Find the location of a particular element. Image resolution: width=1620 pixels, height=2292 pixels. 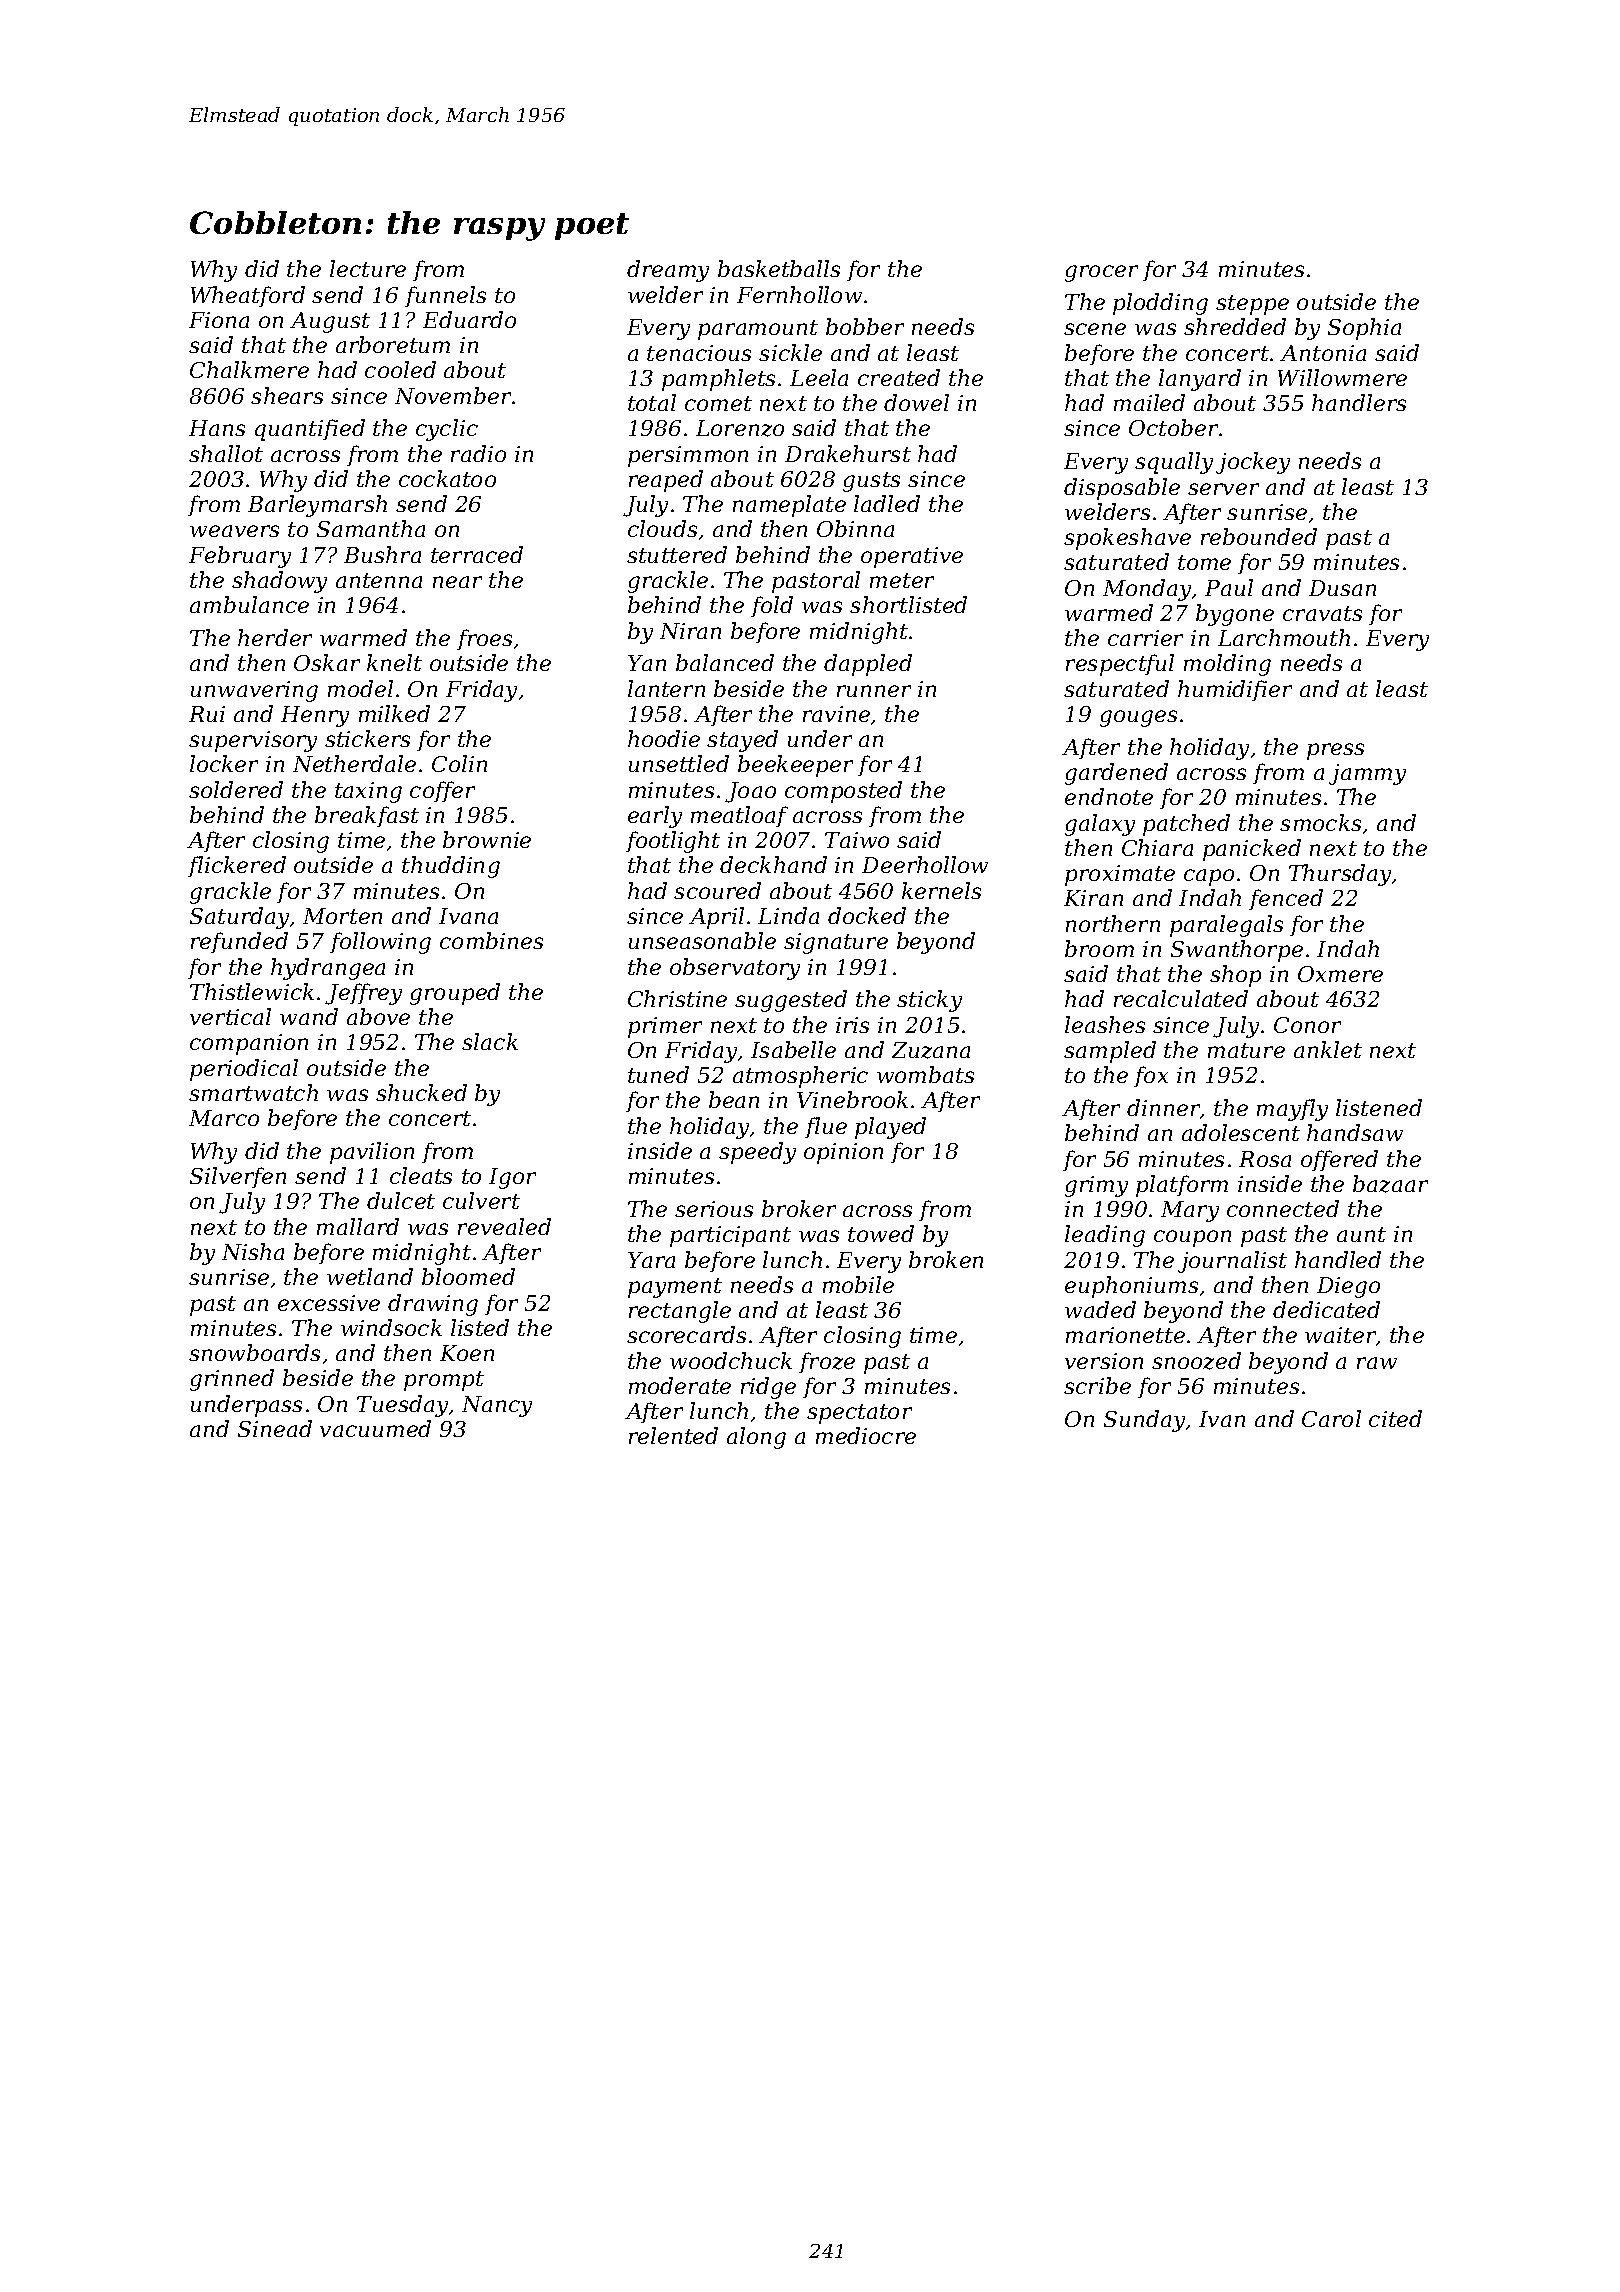

Marco is located at coordinates (224, 1118).
